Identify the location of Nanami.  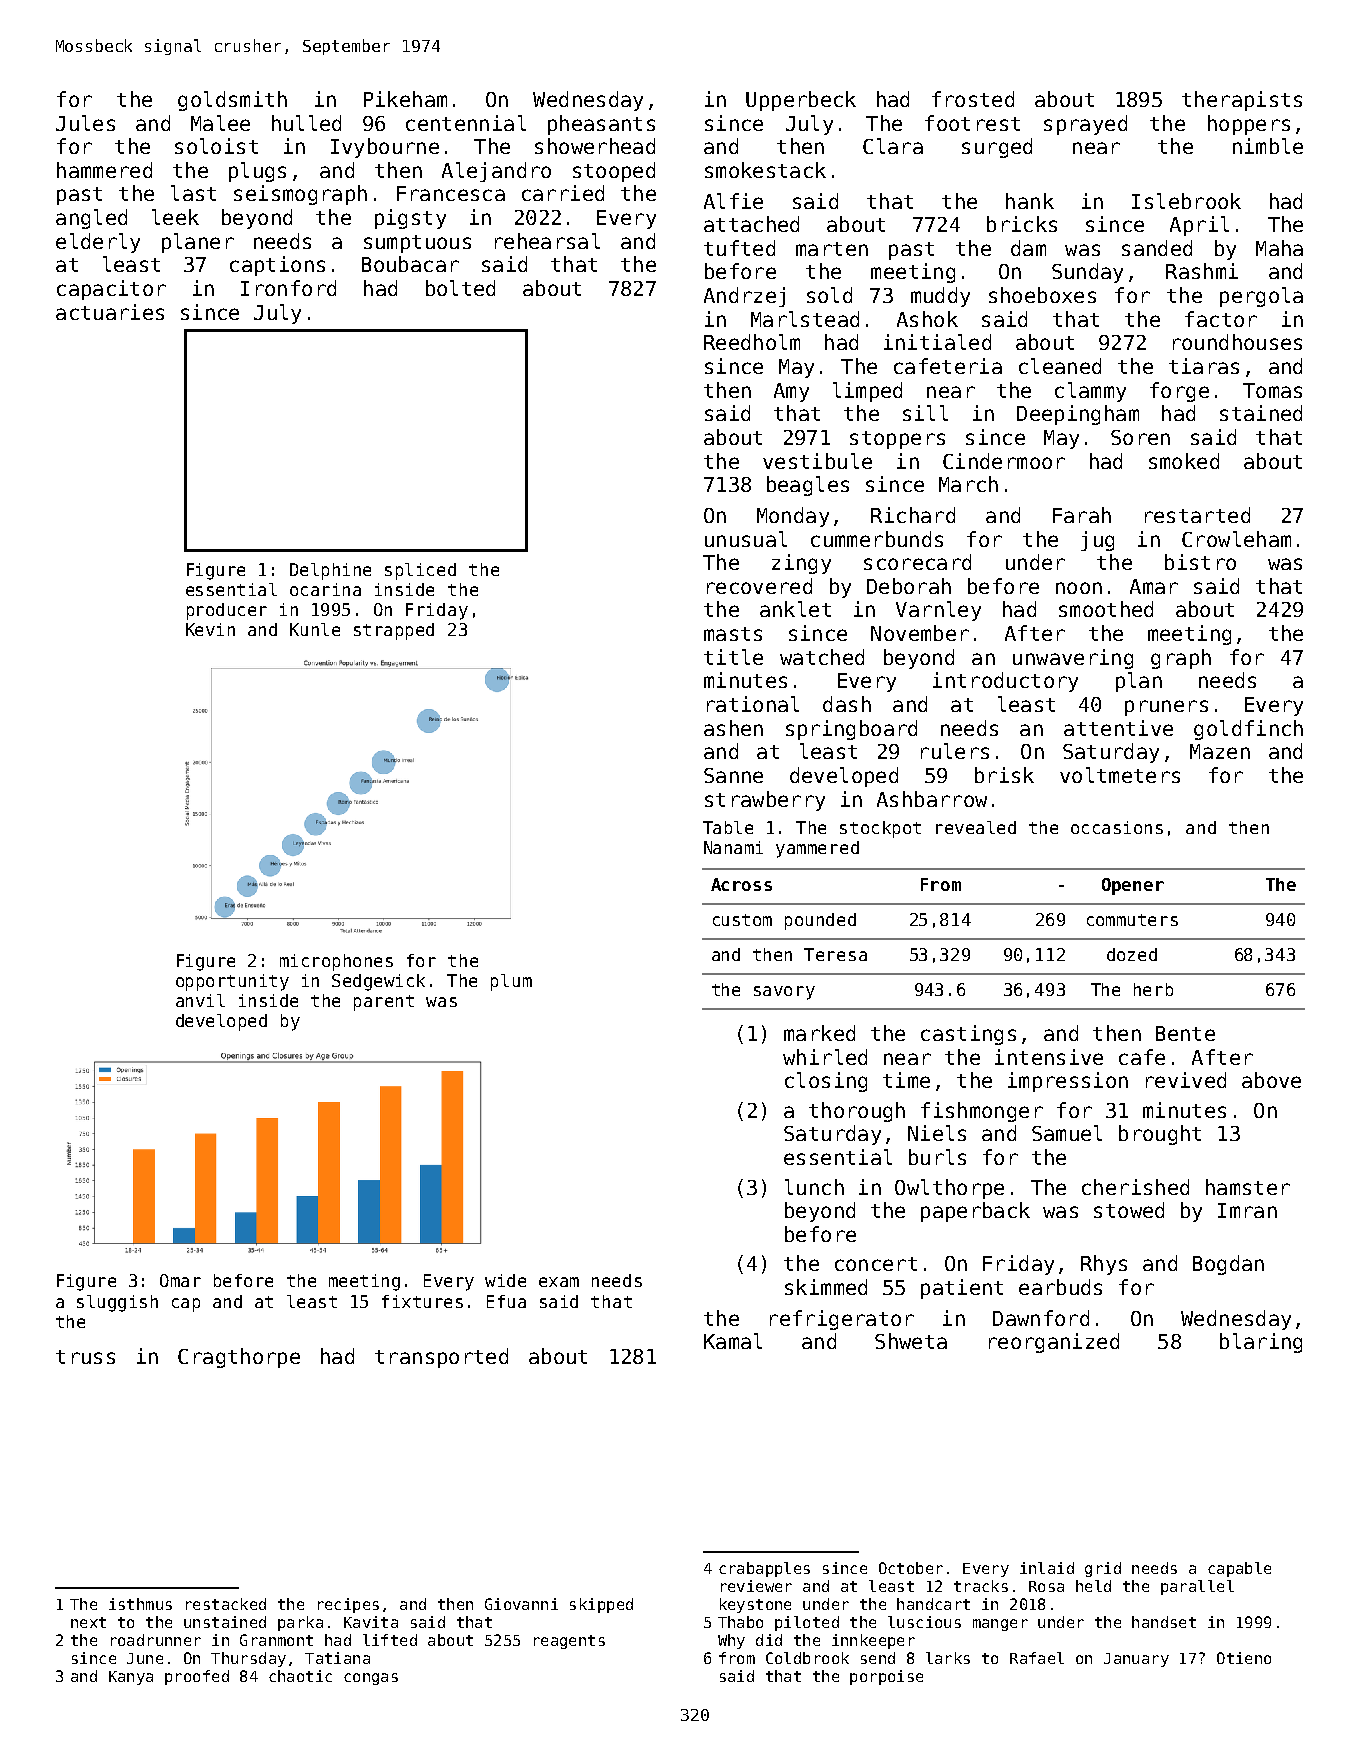
(733, 847).
